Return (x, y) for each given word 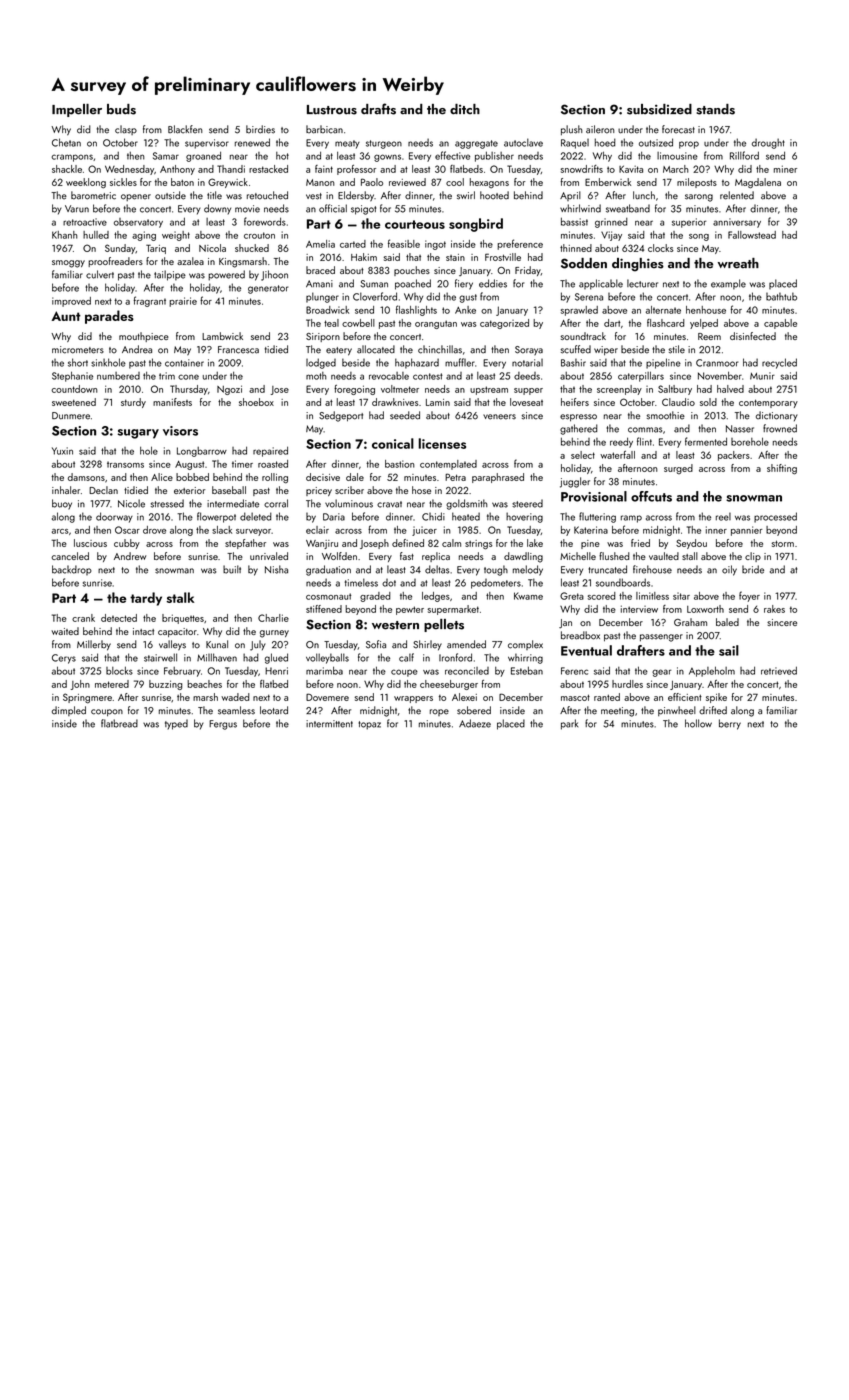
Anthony (177, 170)
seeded (405, 415)
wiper (606, 351)
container (184, 363)
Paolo (372, 182)
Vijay (611, 236)
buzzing (166, 685)
